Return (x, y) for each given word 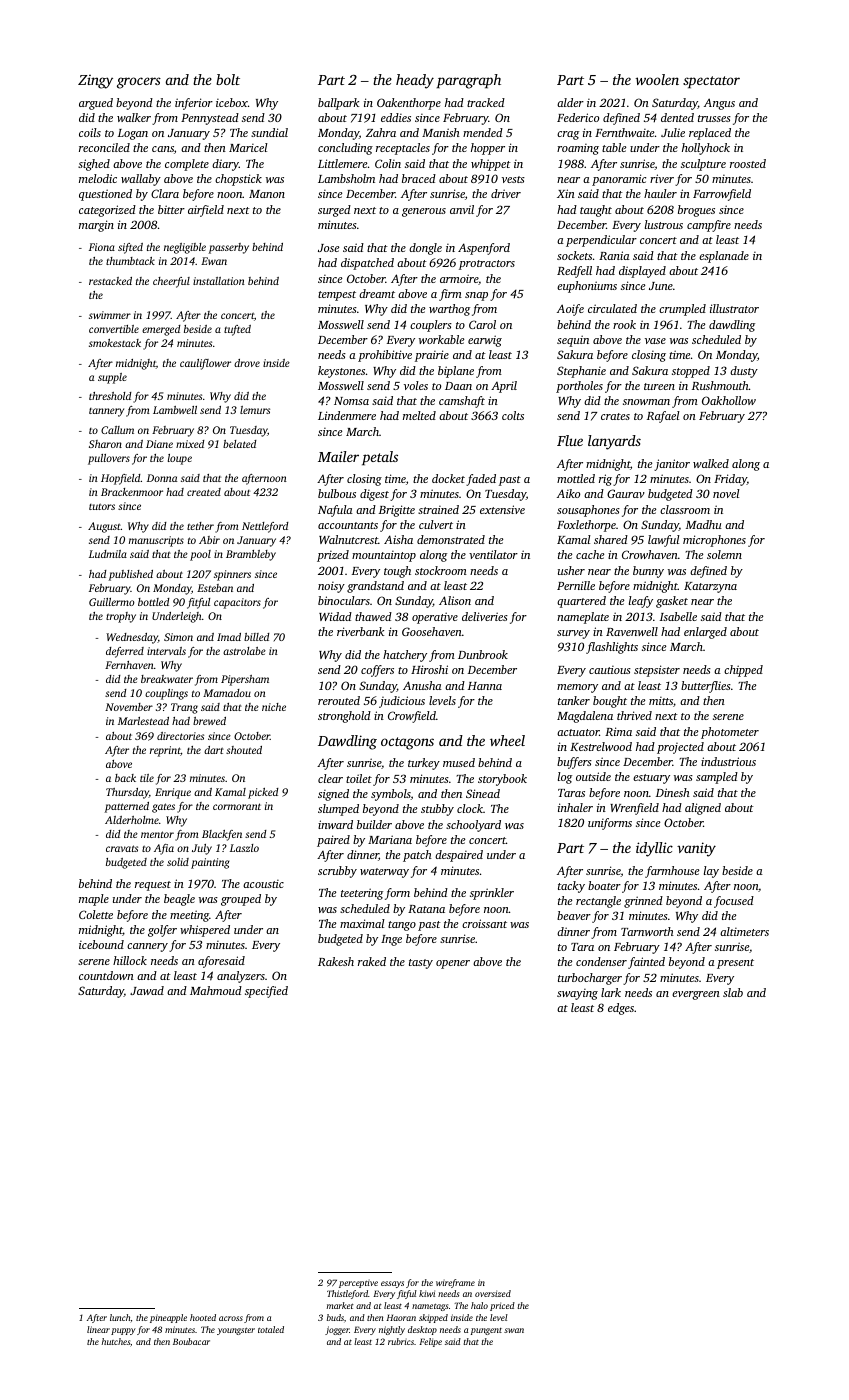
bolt (228, 79)
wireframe (455, 1283)
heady (415, 81)
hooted (203, 1317)
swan (514, 1330)
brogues (696, 211)
